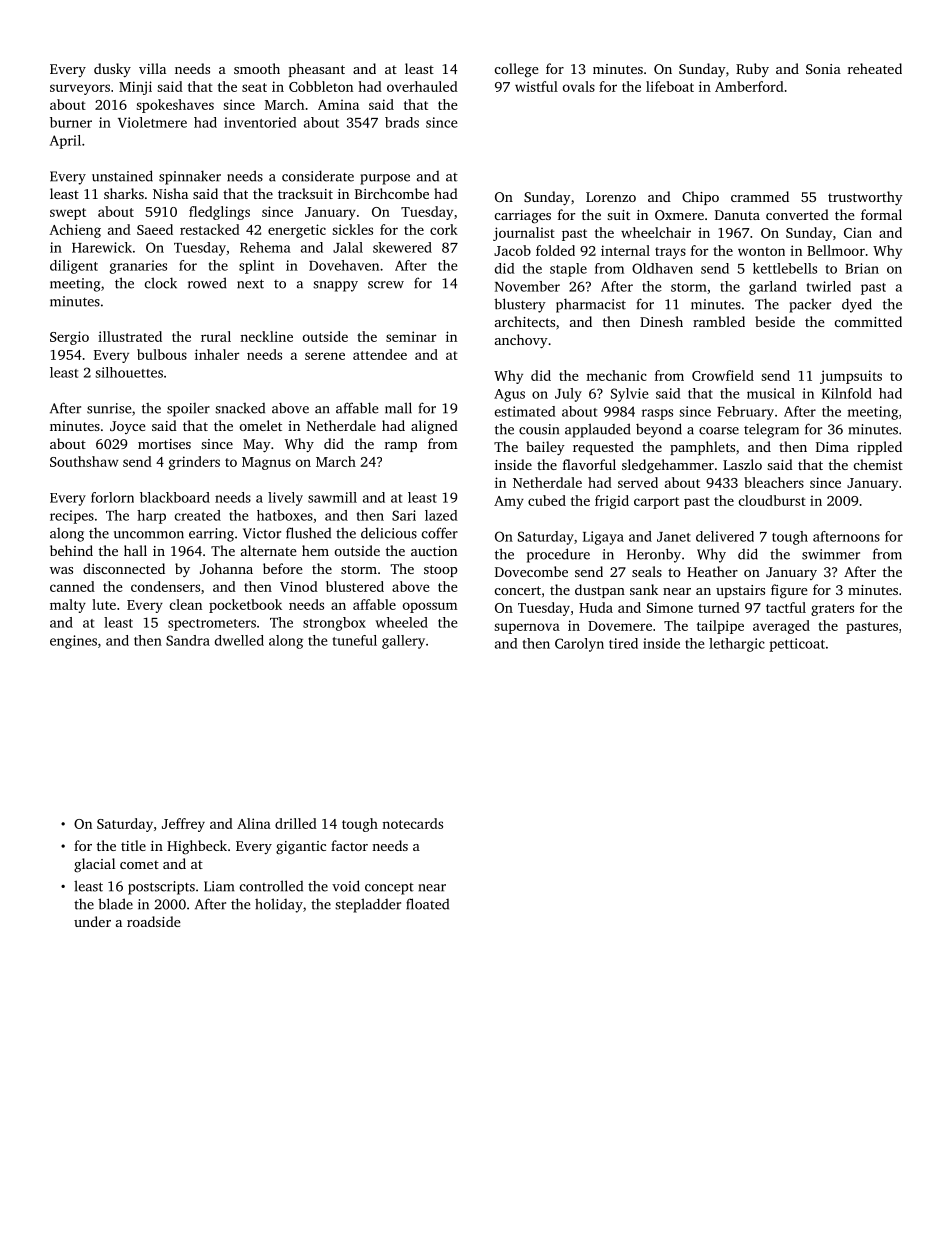  What do you see at coordinates (737, 645) in the document?
I see `lethargic` at bounding box center [737, 645].
